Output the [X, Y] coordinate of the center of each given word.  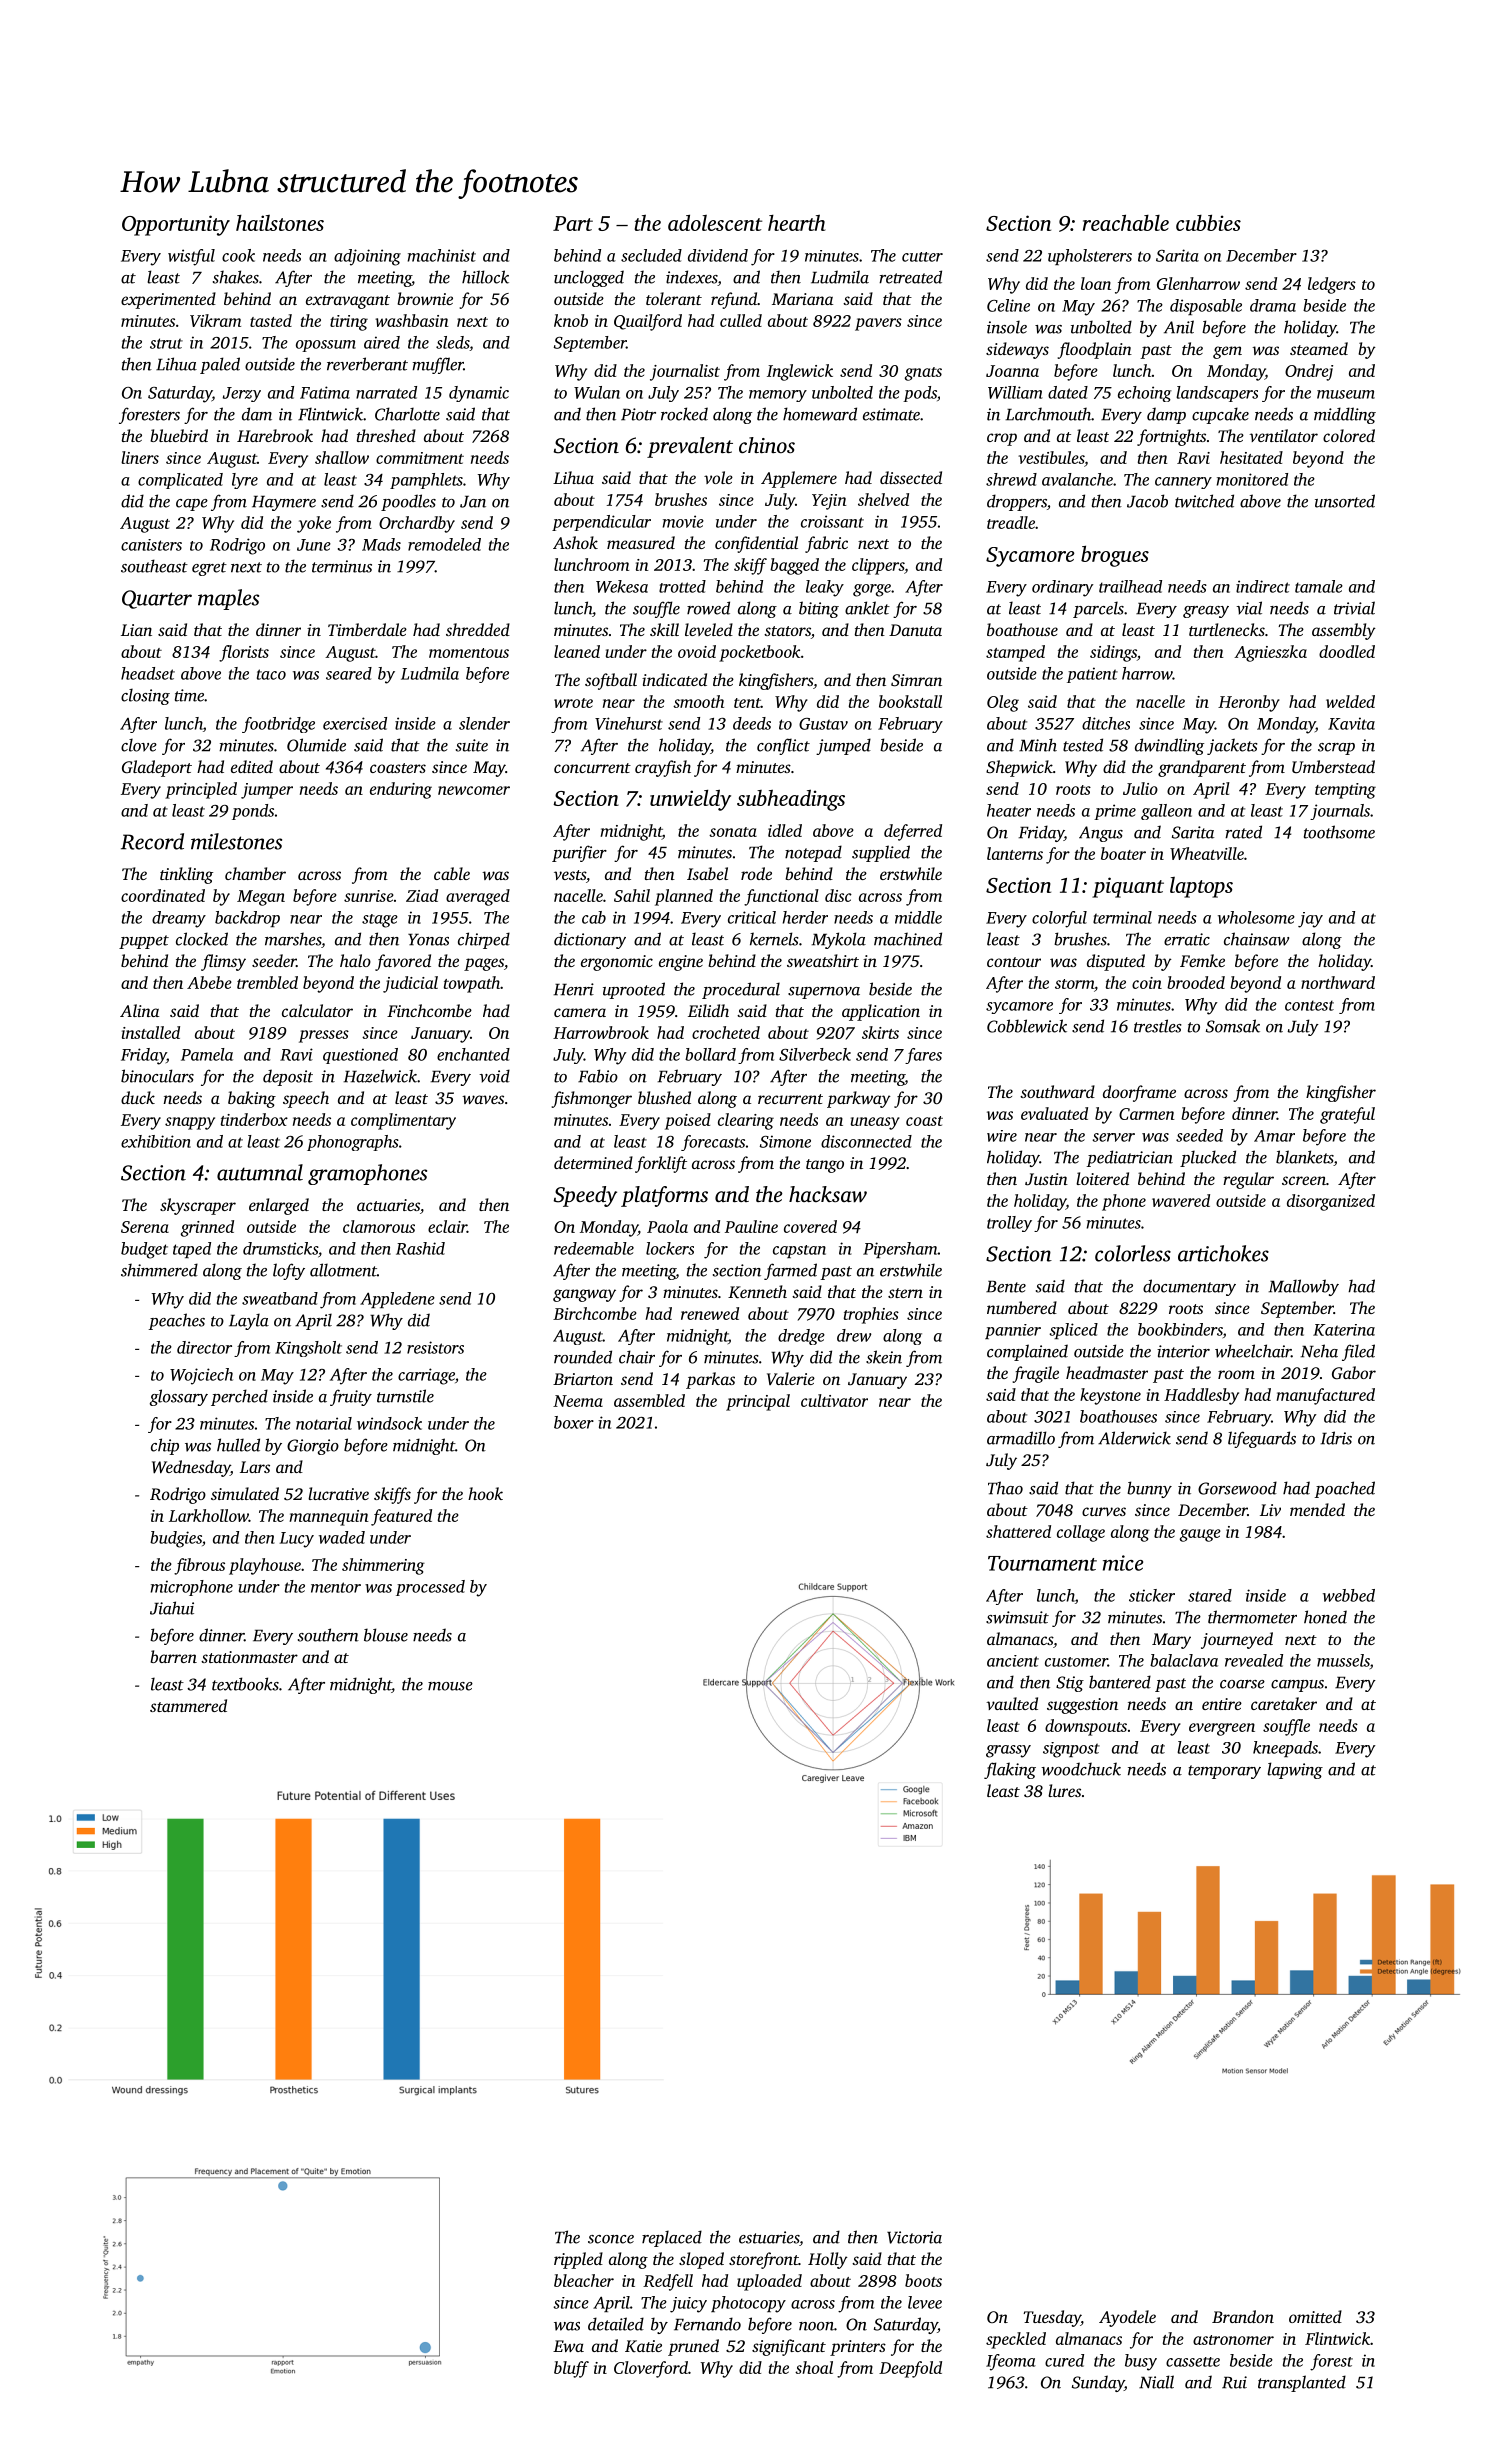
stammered [188, 1705]
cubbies [1208, 223]
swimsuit [1017, 1617]
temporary [1224, 1772]
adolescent [715, 222]
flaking [1010, 1770]
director [204, 1347]
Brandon [1243, 2316]
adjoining [367, 257]
